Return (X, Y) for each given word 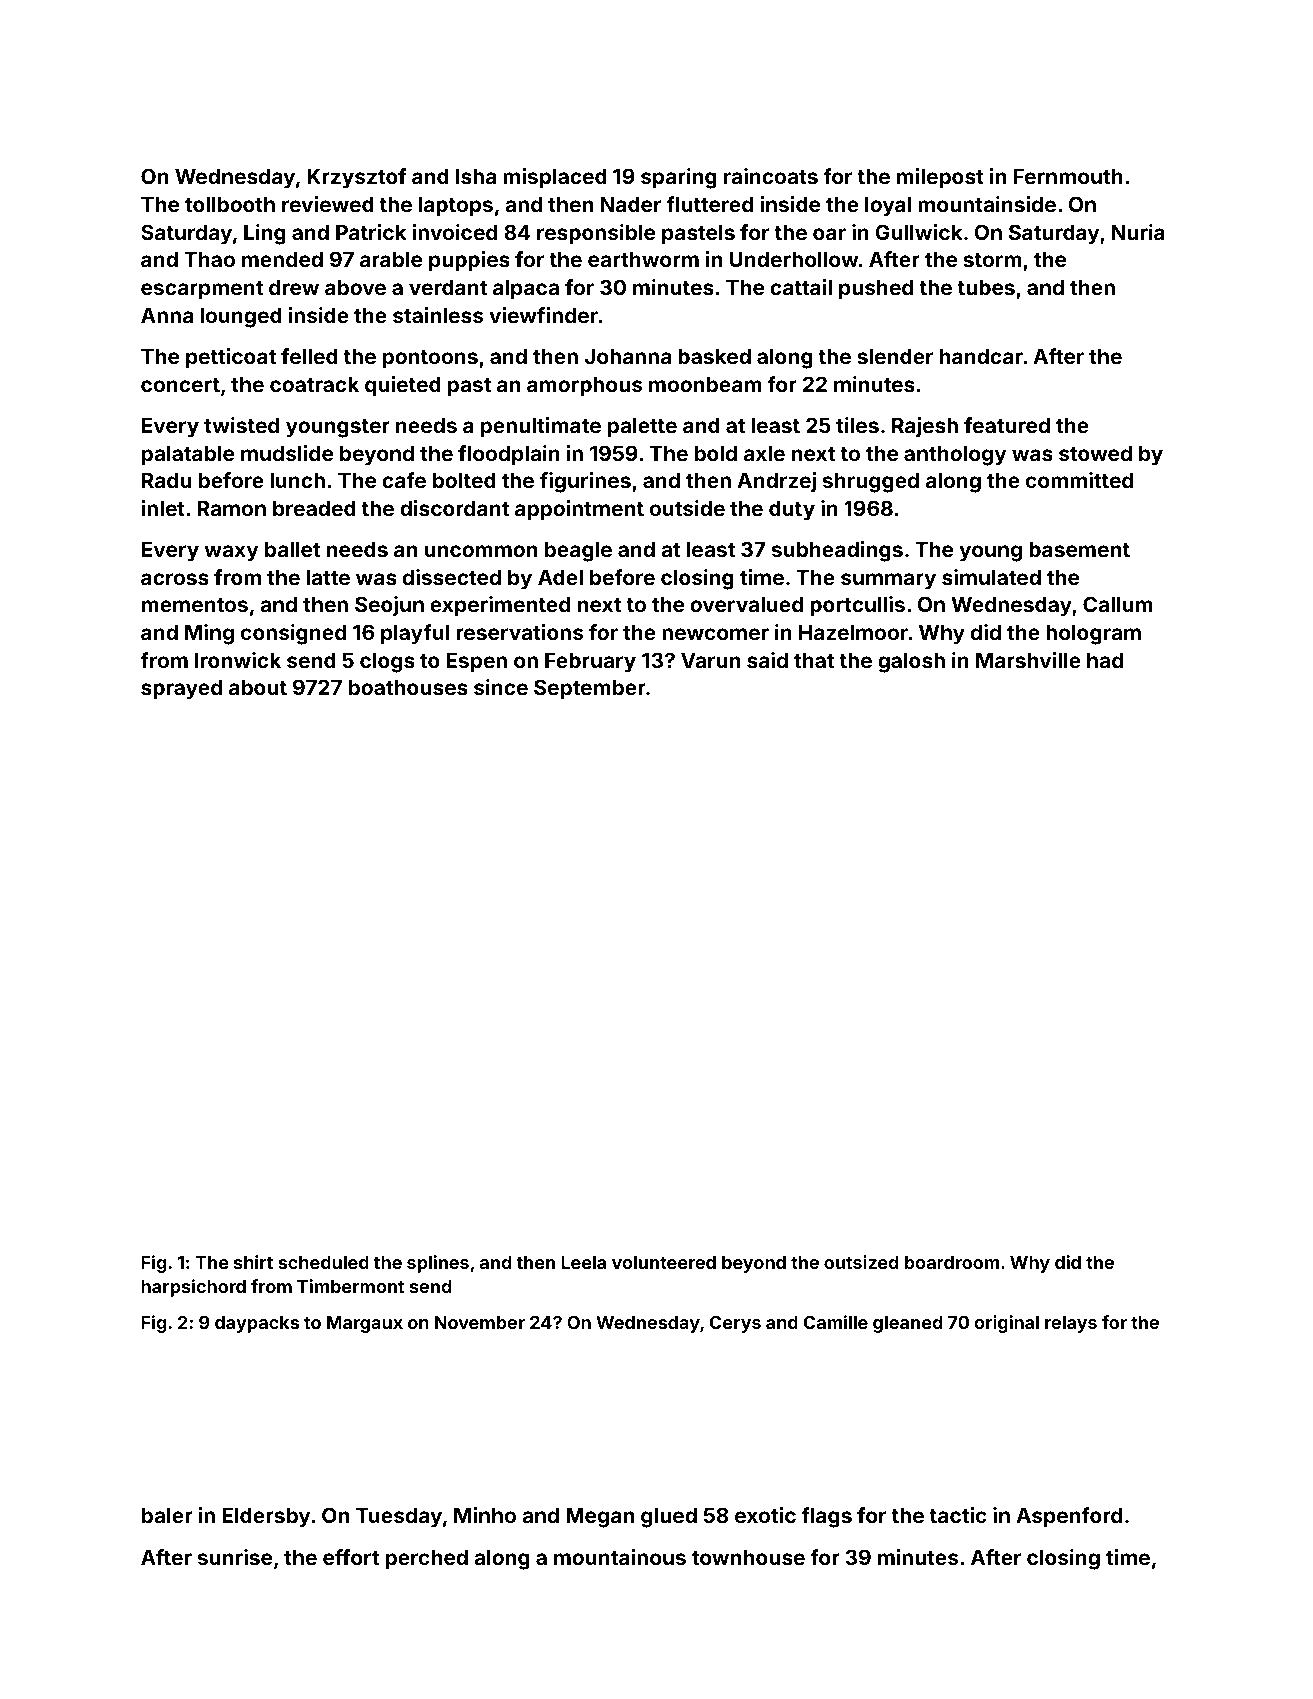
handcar (981, 356)
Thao (209, 259)
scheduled (323, 1262)
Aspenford (1069, 1517)
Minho (485, 1515)
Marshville (1028, 660)
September (590, 689)
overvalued (746, 604)
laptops (456, 207)
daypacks (257, 1324)
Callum (1118, 604)
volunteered (664, 1262)
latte (328, 577)
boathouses (408, 687)
